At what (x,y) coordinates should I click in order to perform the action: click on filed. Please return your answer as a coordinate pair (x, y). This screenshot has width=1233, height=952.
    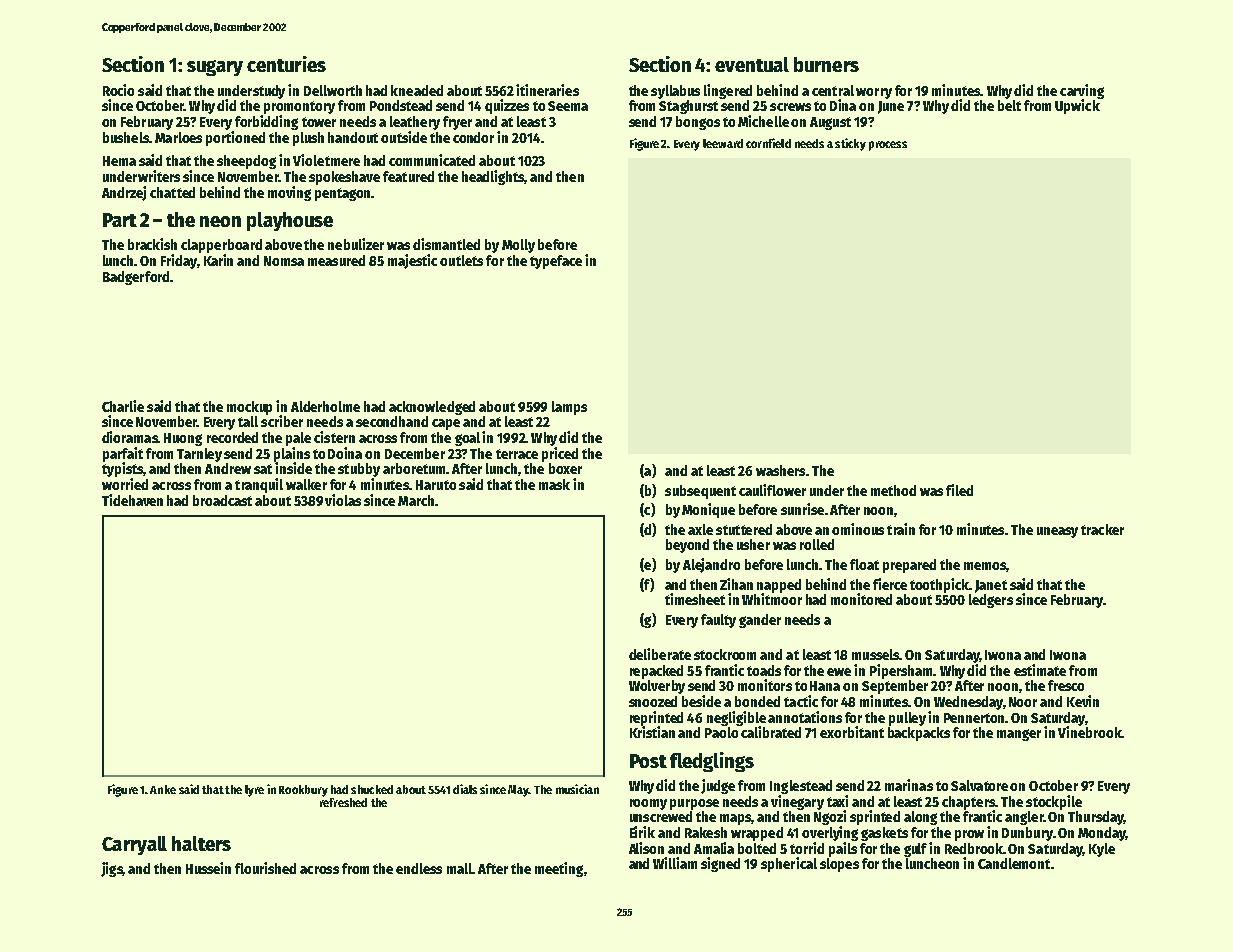
    Looking at the image, I should click on (959, 490).
